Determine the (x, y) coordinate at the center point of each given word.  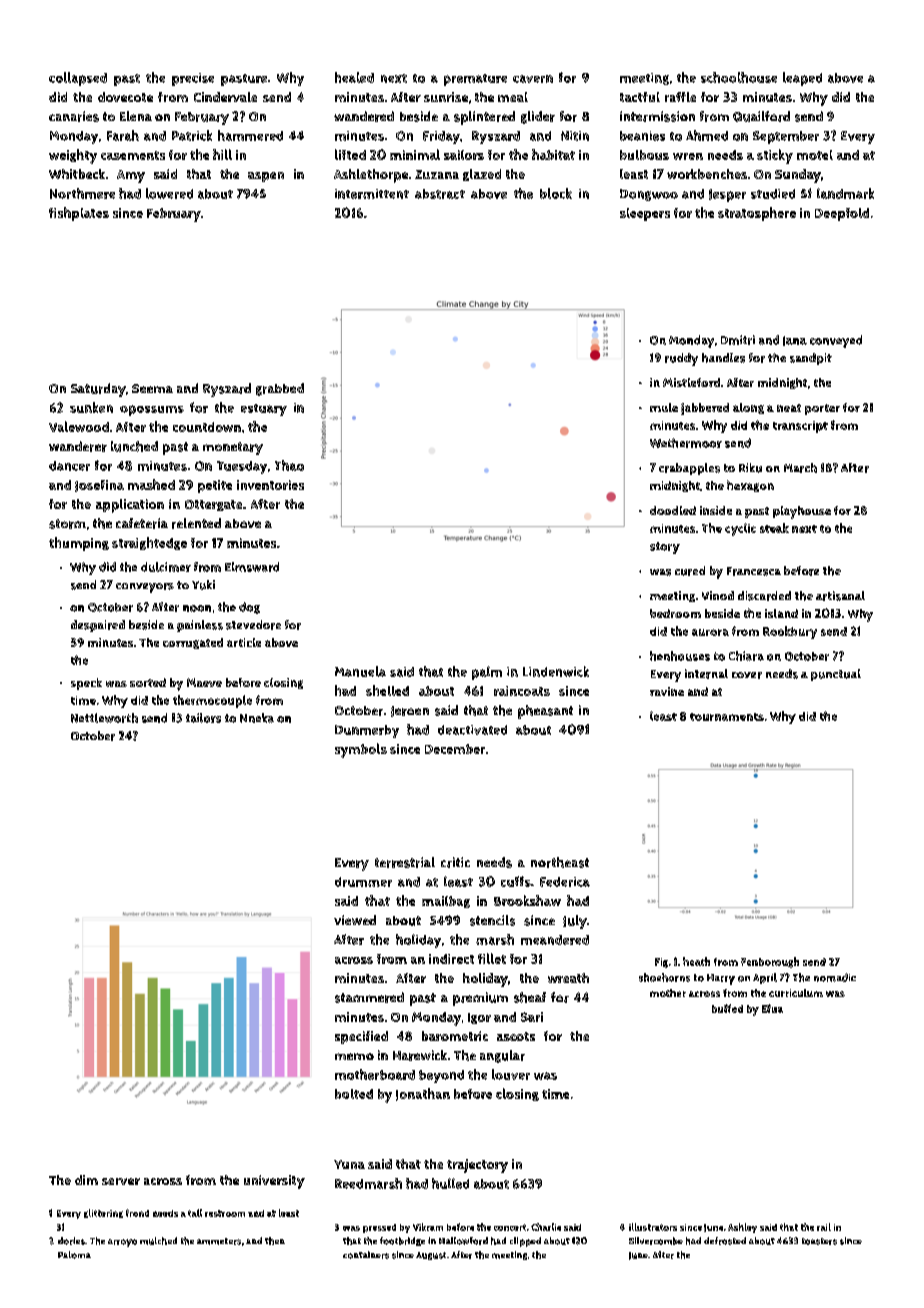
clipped (525, 1242)
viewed (355, 920)
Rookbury (790, 632)
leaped (802, 79)
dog (249, 608)
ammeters (219, 1241)
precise (193, 79)
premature (475, 80)
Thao (289, 465)
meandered (555, 940)
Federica (565, 882)
